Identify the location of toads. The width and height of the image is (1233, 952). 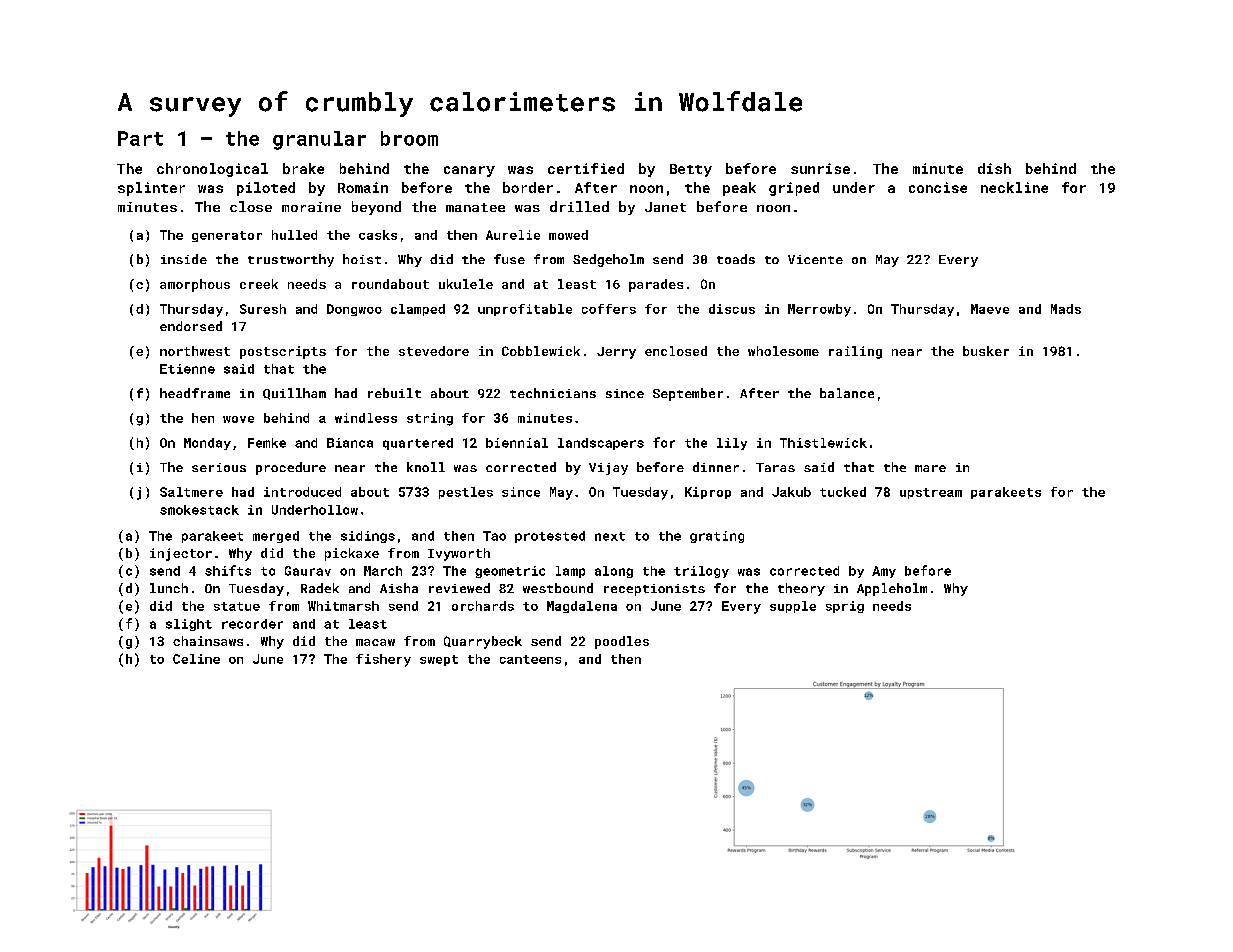
(736, 259).
